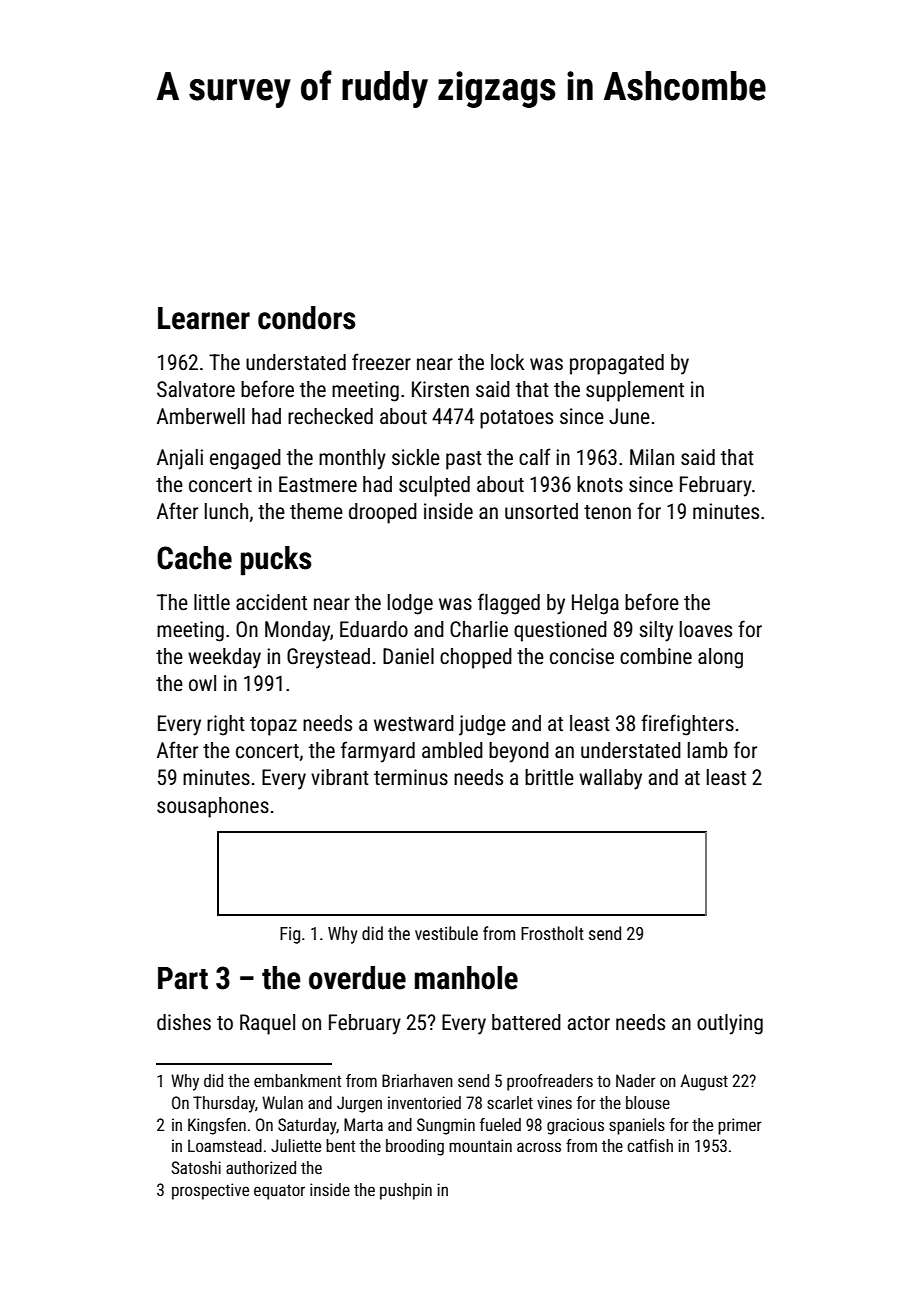 This page has width=924, height=1311. I want to click on terminus, so click(411, 777).
